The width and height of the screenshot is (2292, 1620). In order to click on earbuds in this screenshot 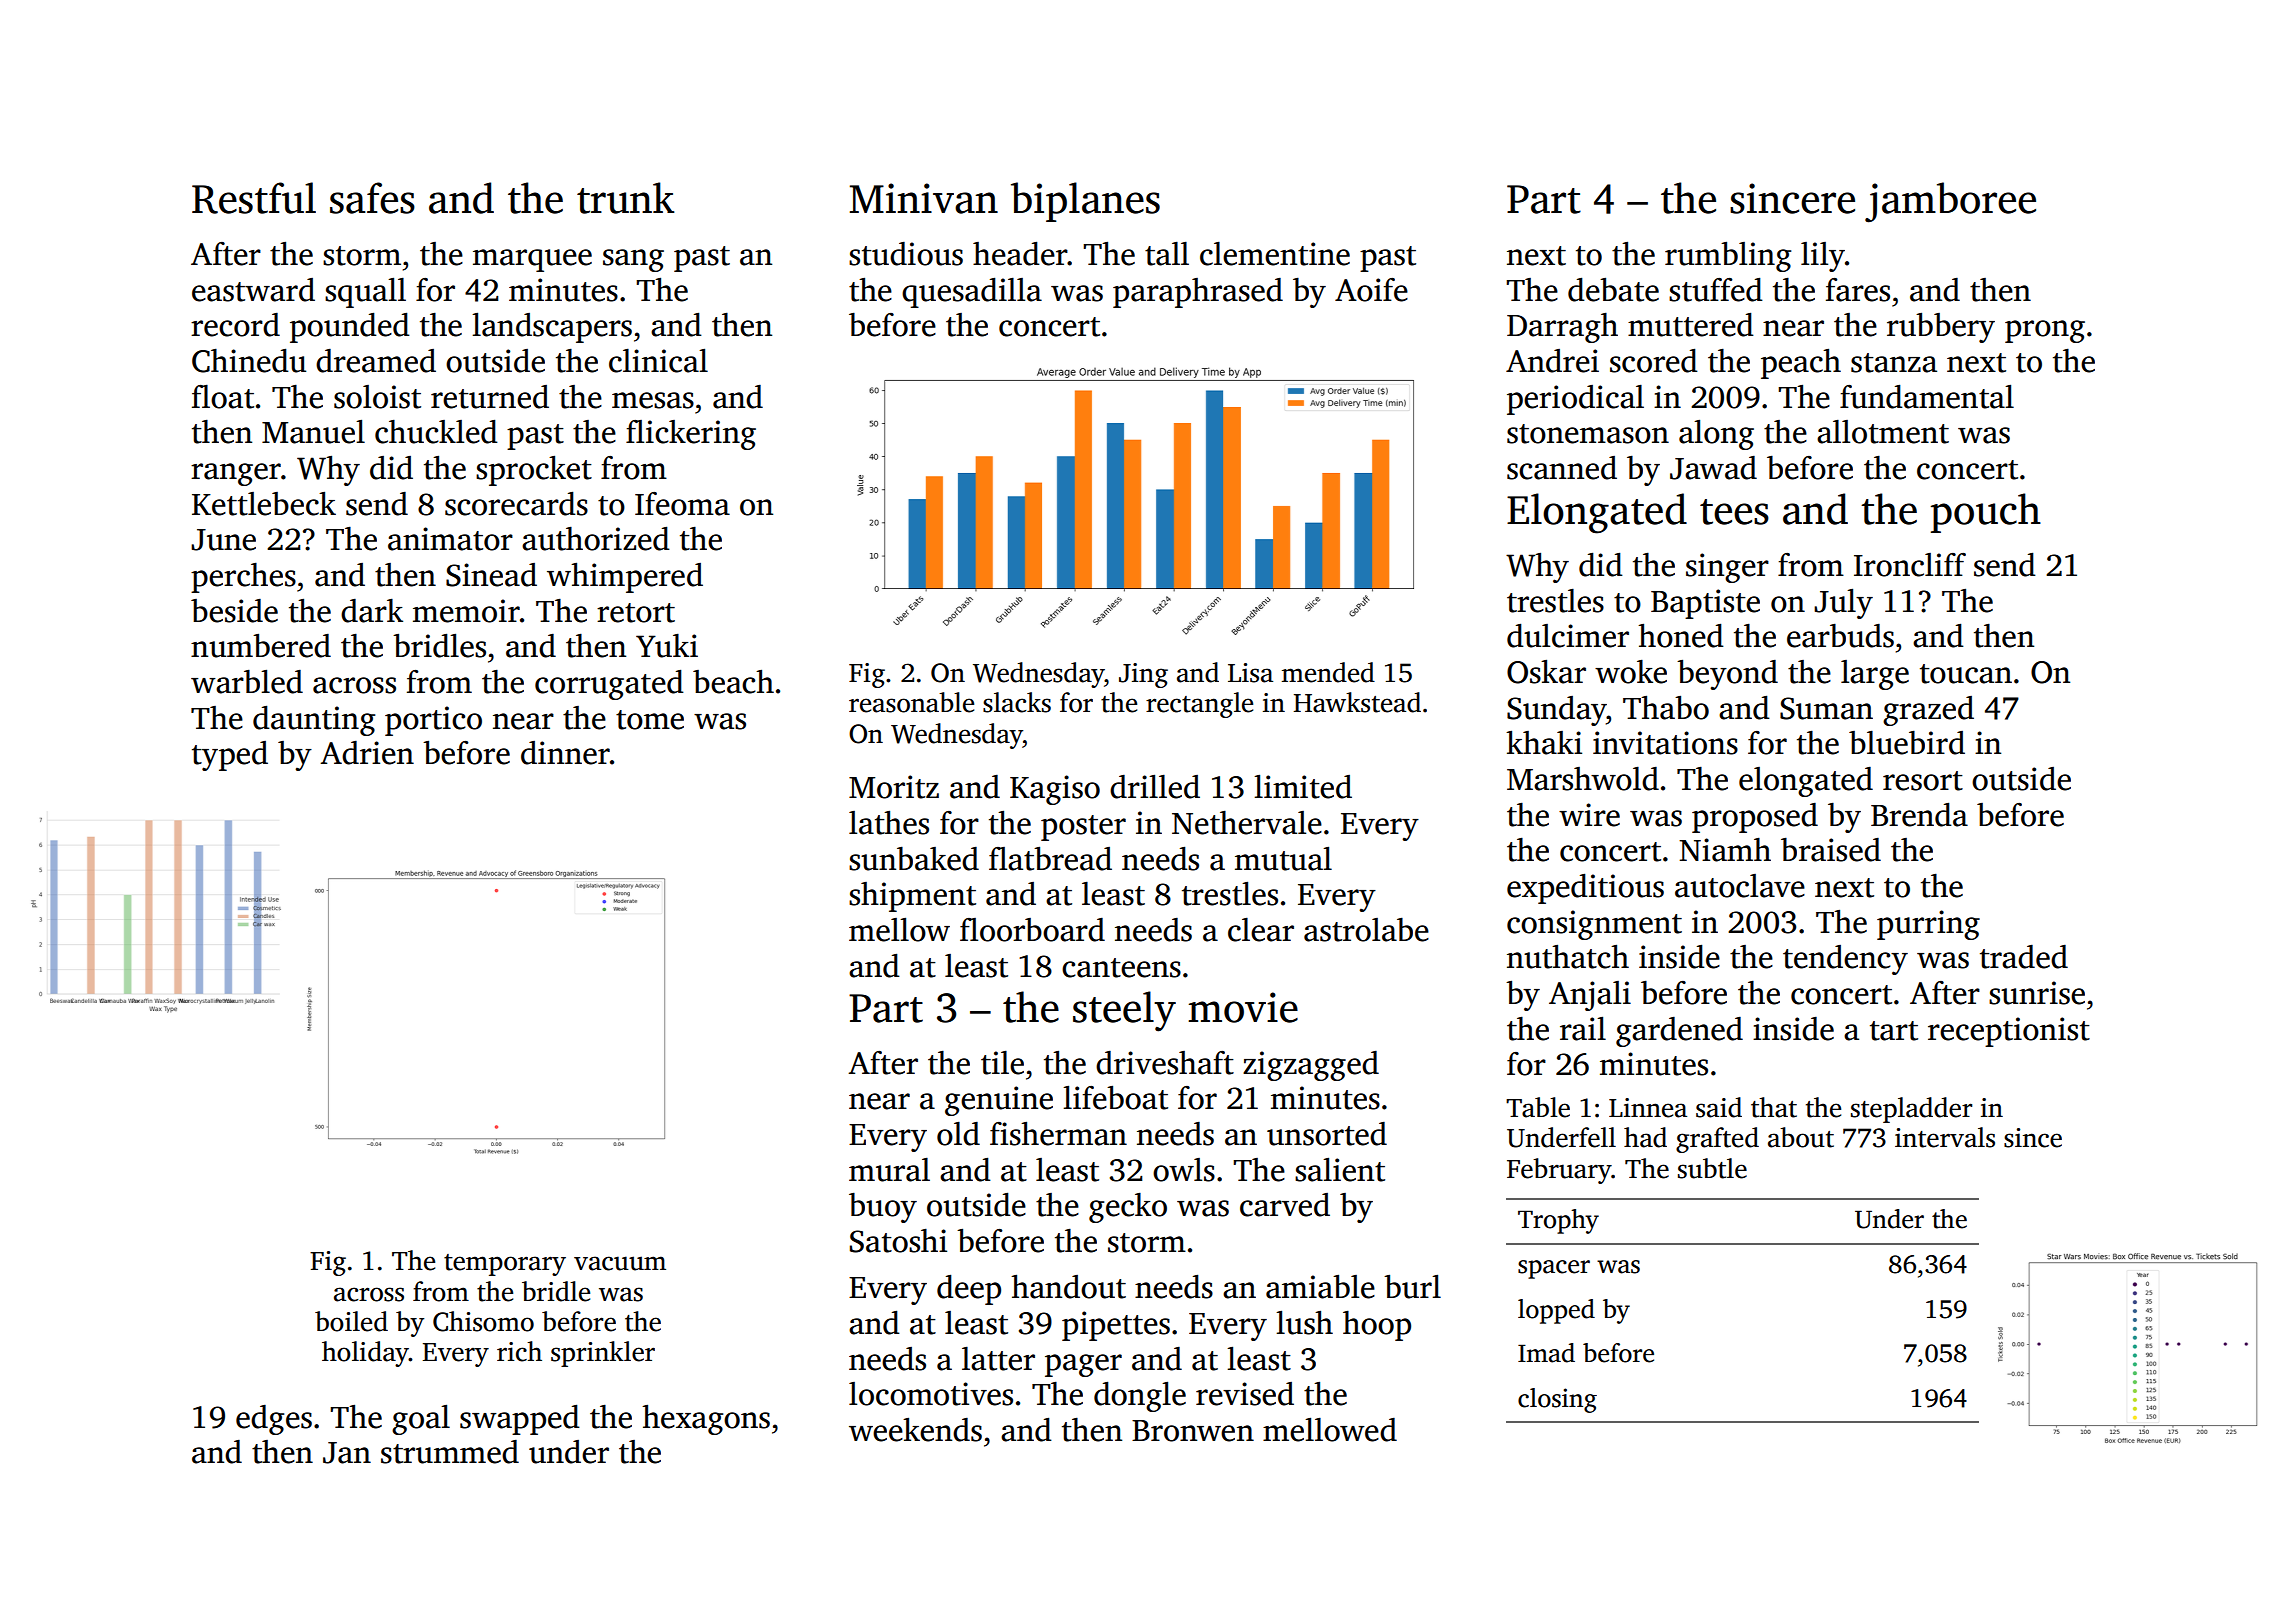, I will do `click(1840, 636)`.
